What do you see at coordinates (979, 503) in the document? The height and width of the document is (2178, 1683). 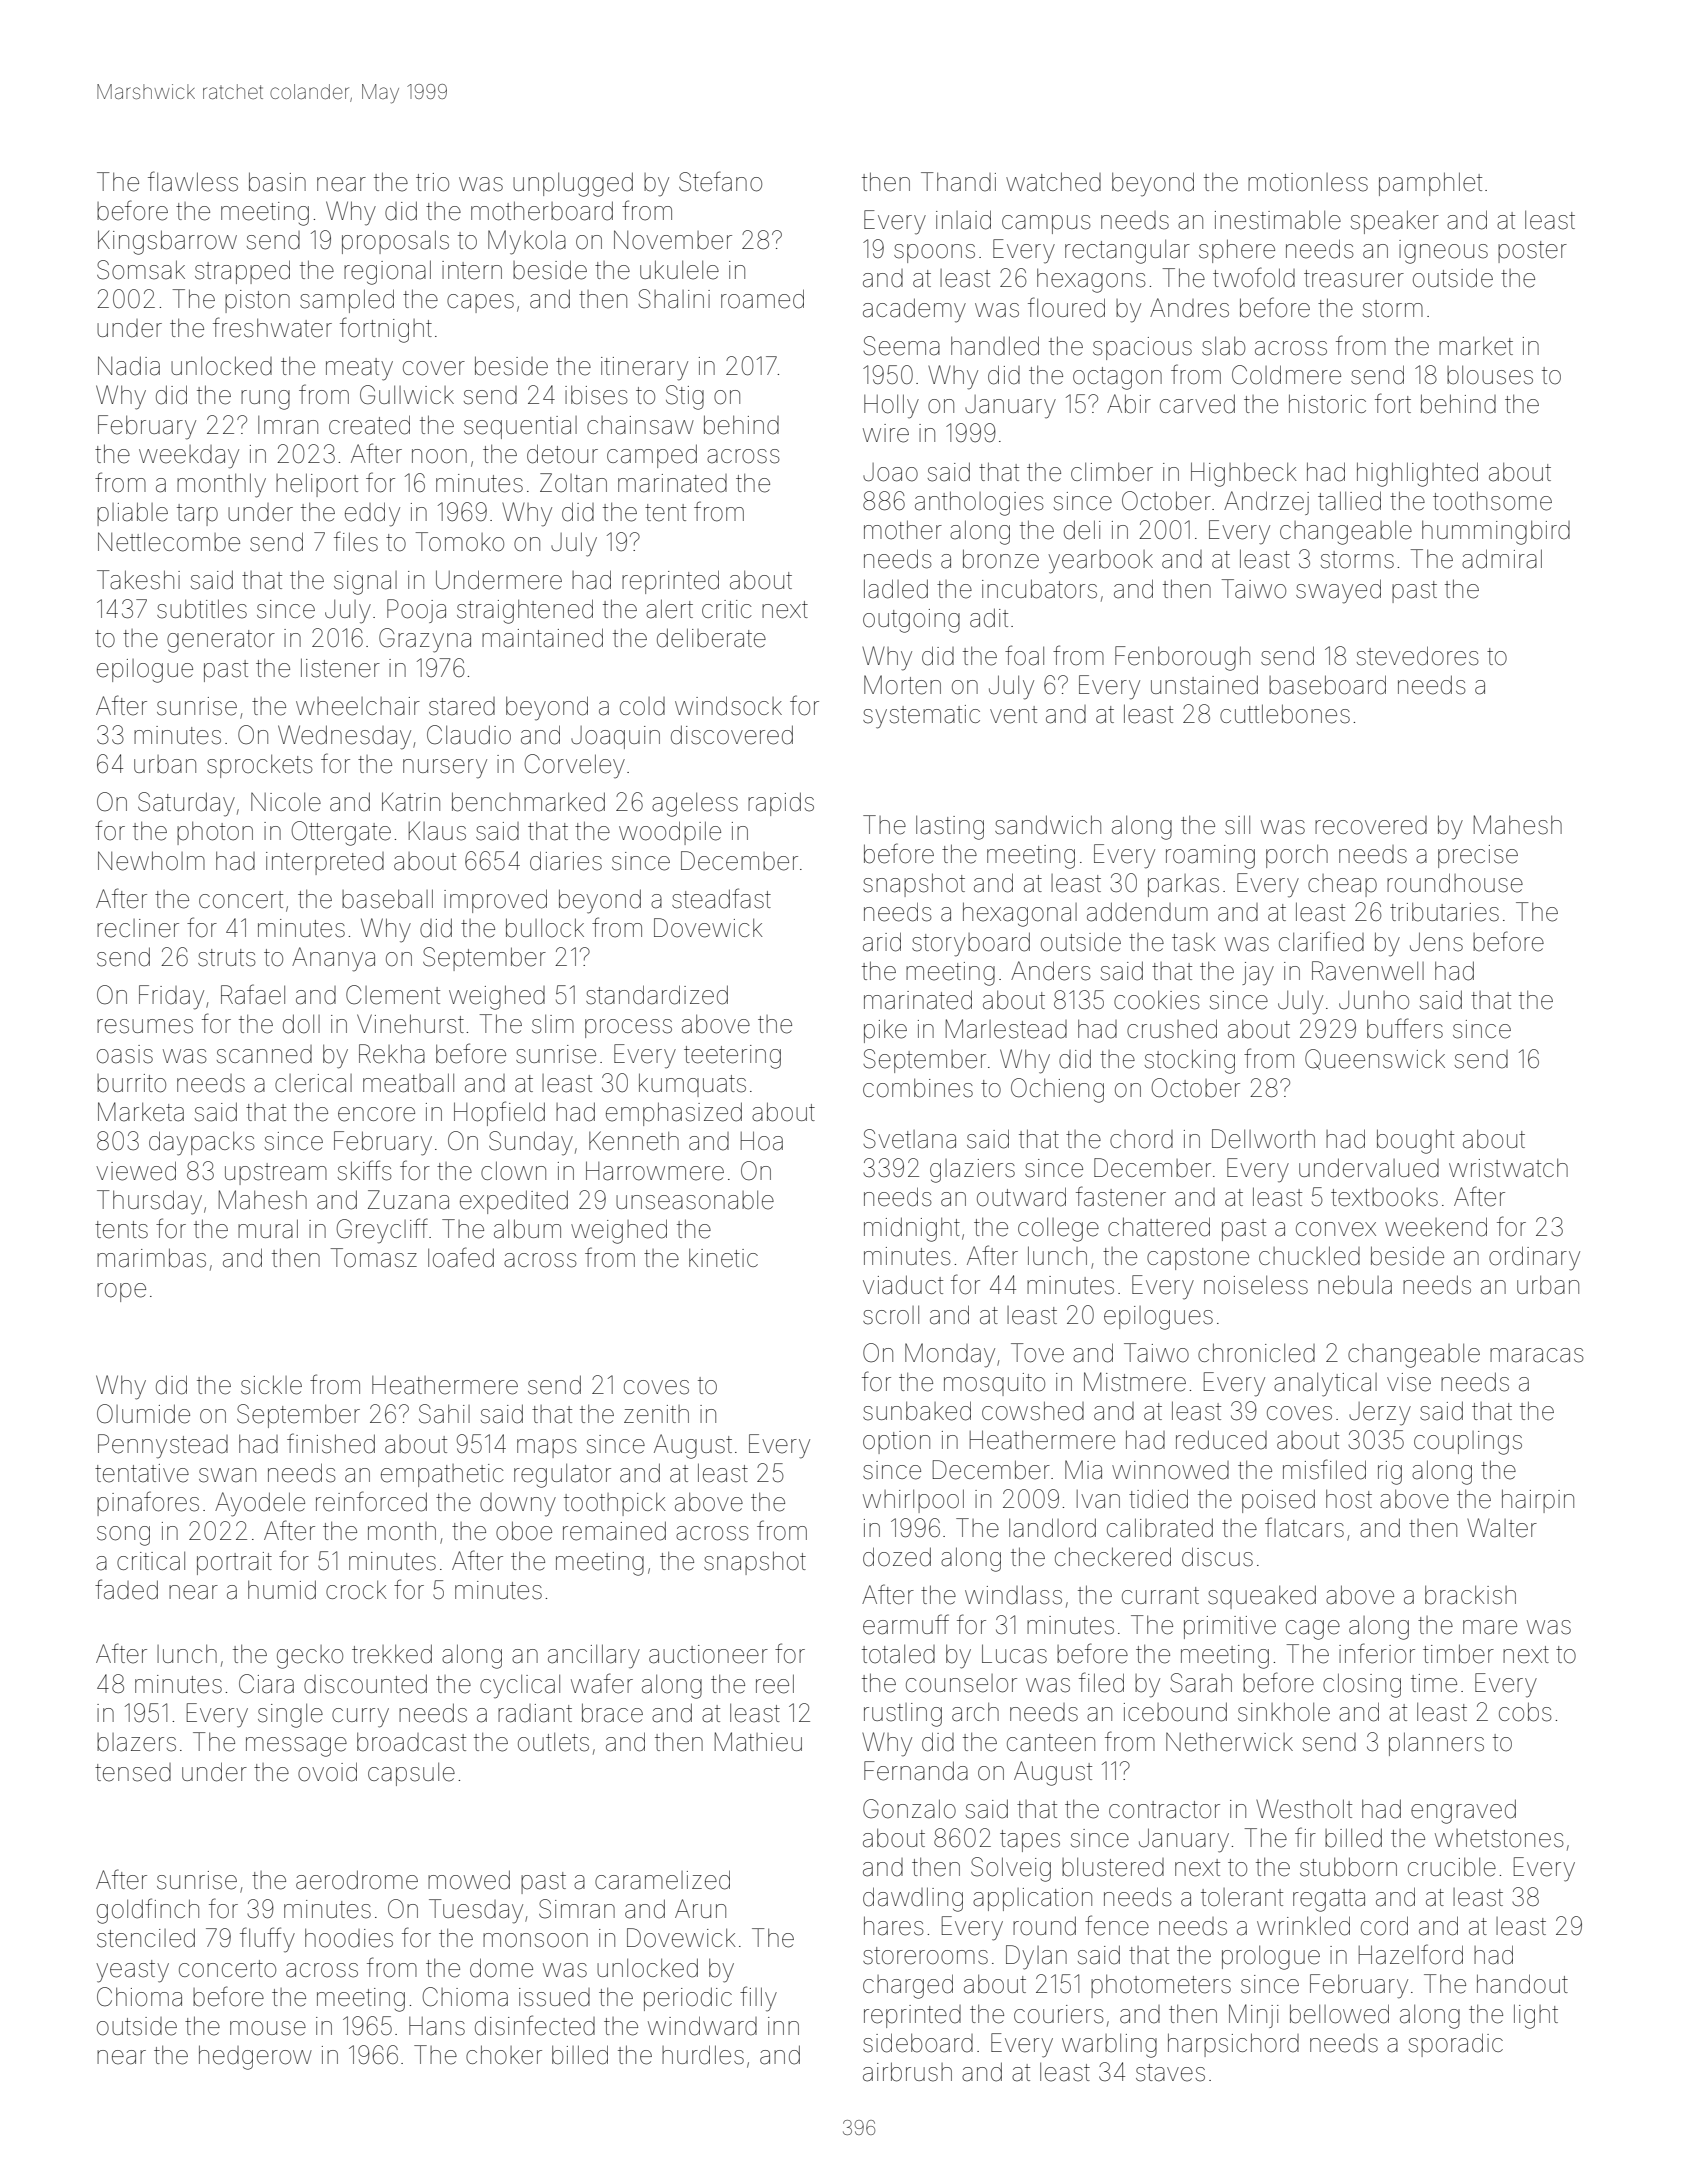 I see `anthologies` at bounding box center [979, 503].
